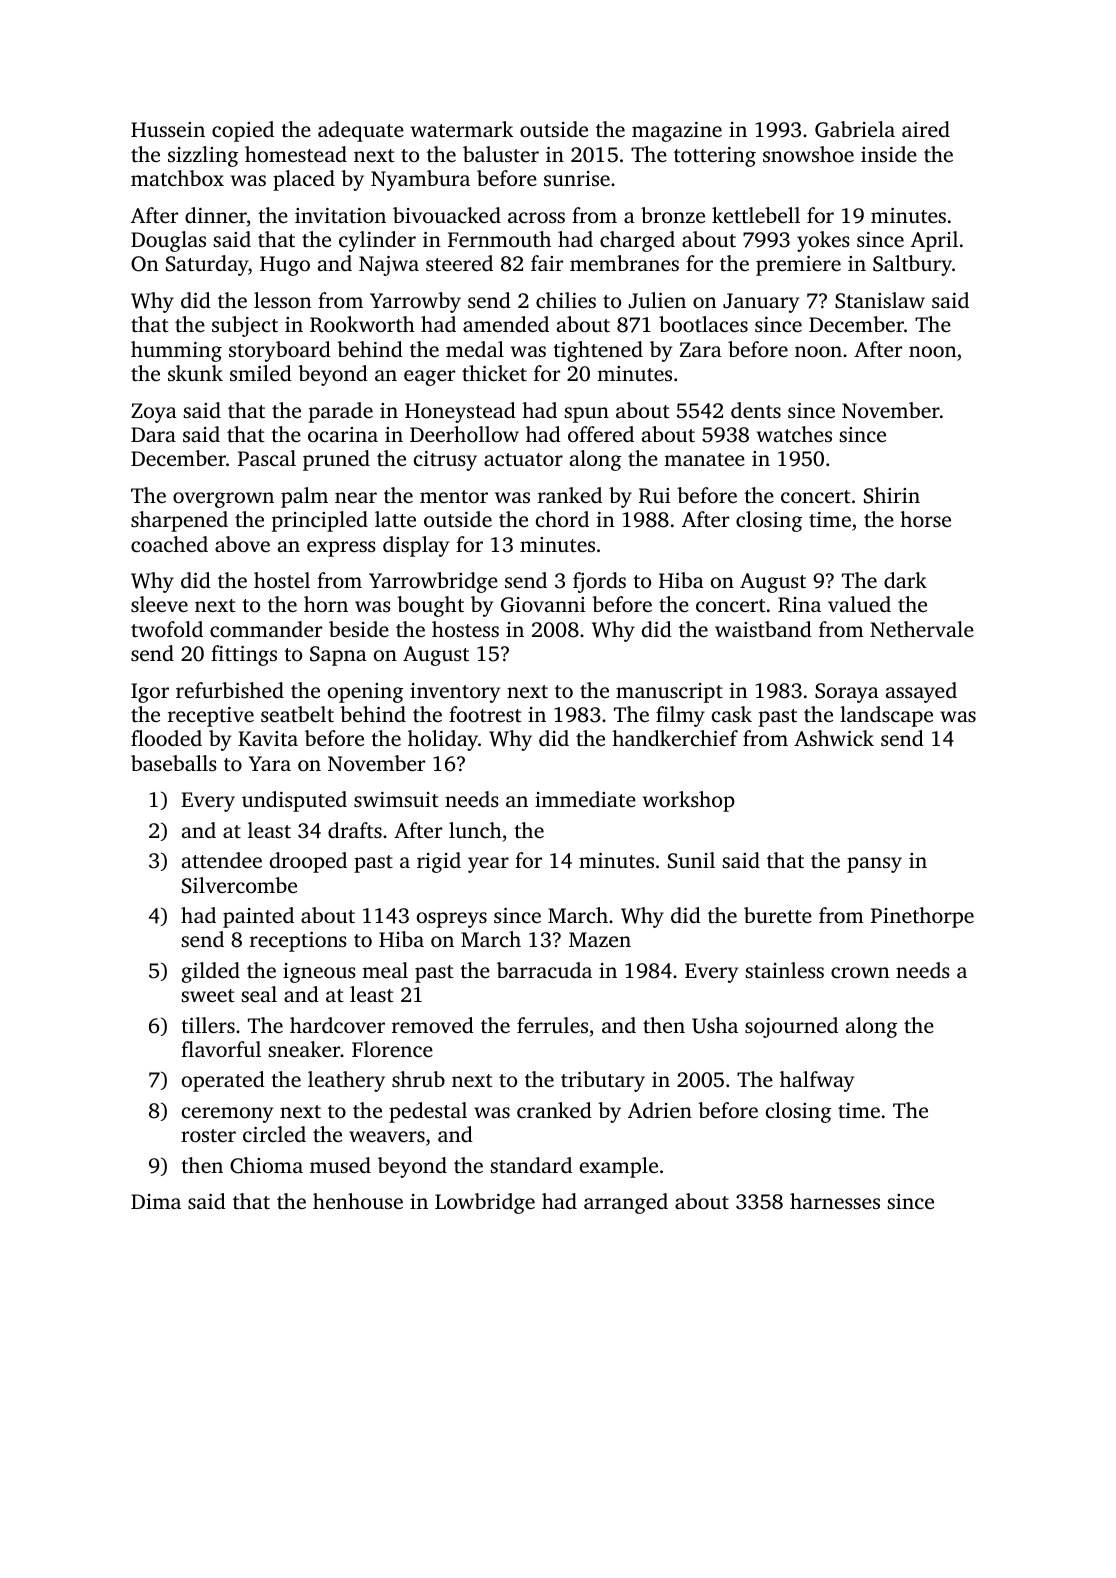  Describe the element at coordinates (208, 1025) in the screenshot. I see `tillers` at that location.
